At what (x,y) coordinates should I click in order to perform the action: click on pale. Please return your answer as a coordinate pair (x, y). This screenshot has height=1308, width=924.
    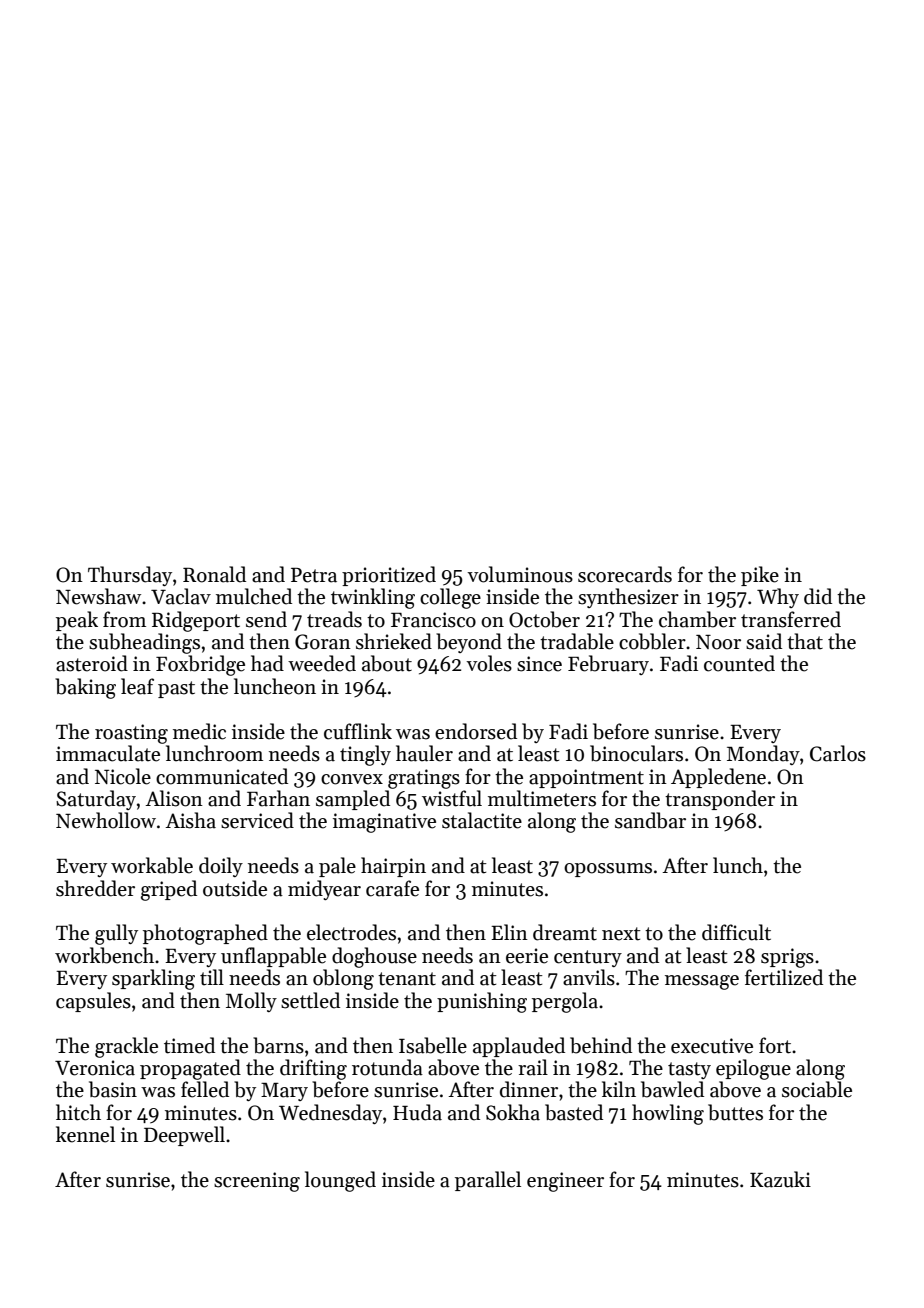
    Looking at the image, I should click on (337, 867).
